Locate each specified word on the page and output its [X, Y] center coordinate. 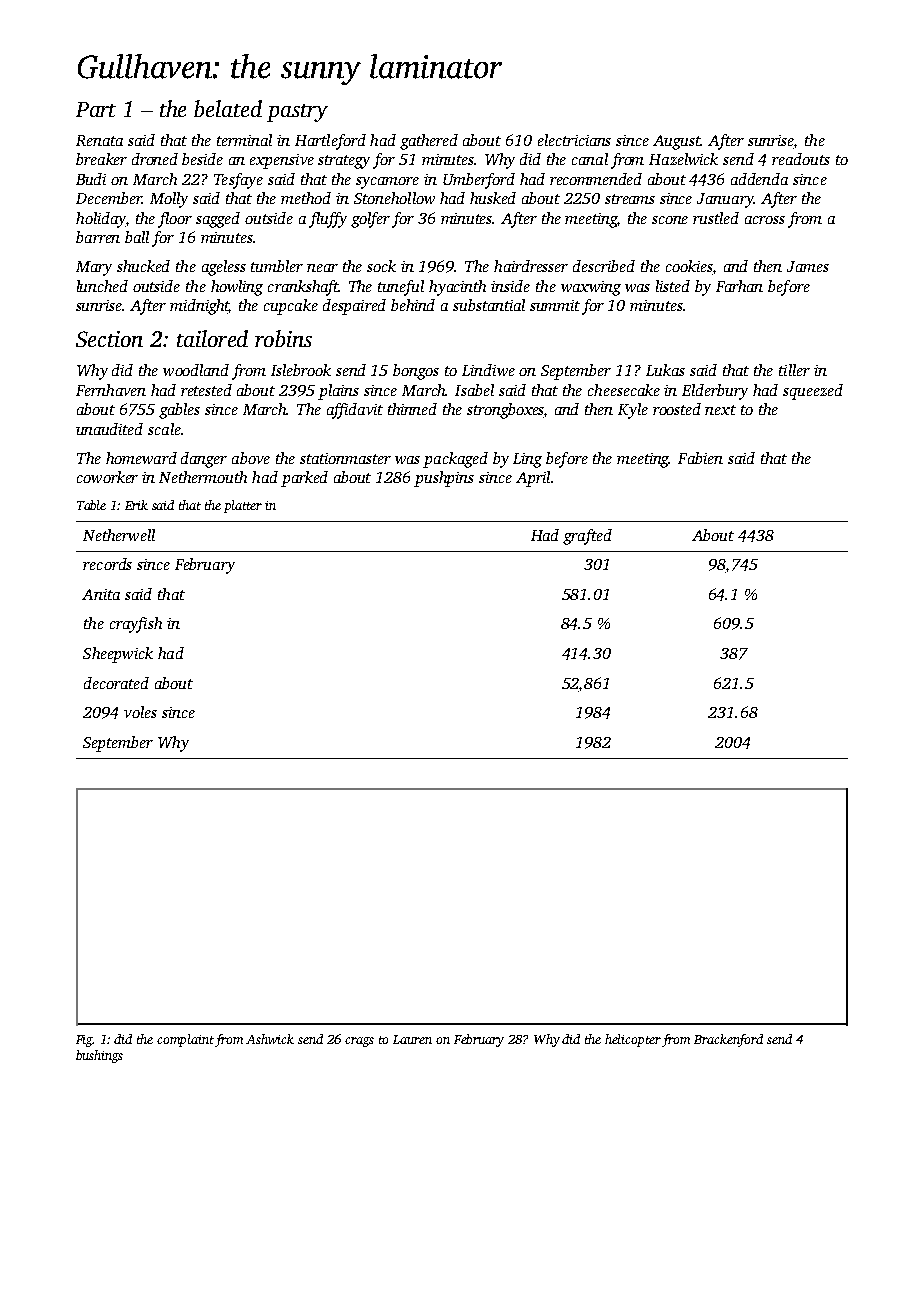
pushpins [444, 479]
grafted [587, 537]
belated [228, 108]
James [808, 266]
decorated [116, 683]
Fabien [700, 458]
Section [109, 339]
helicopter [633, 1040]
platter [243, 506]
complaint [185, 1040]
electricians [574, 140]
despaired [354, 307]
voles [140, 712]
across [765, 220]
